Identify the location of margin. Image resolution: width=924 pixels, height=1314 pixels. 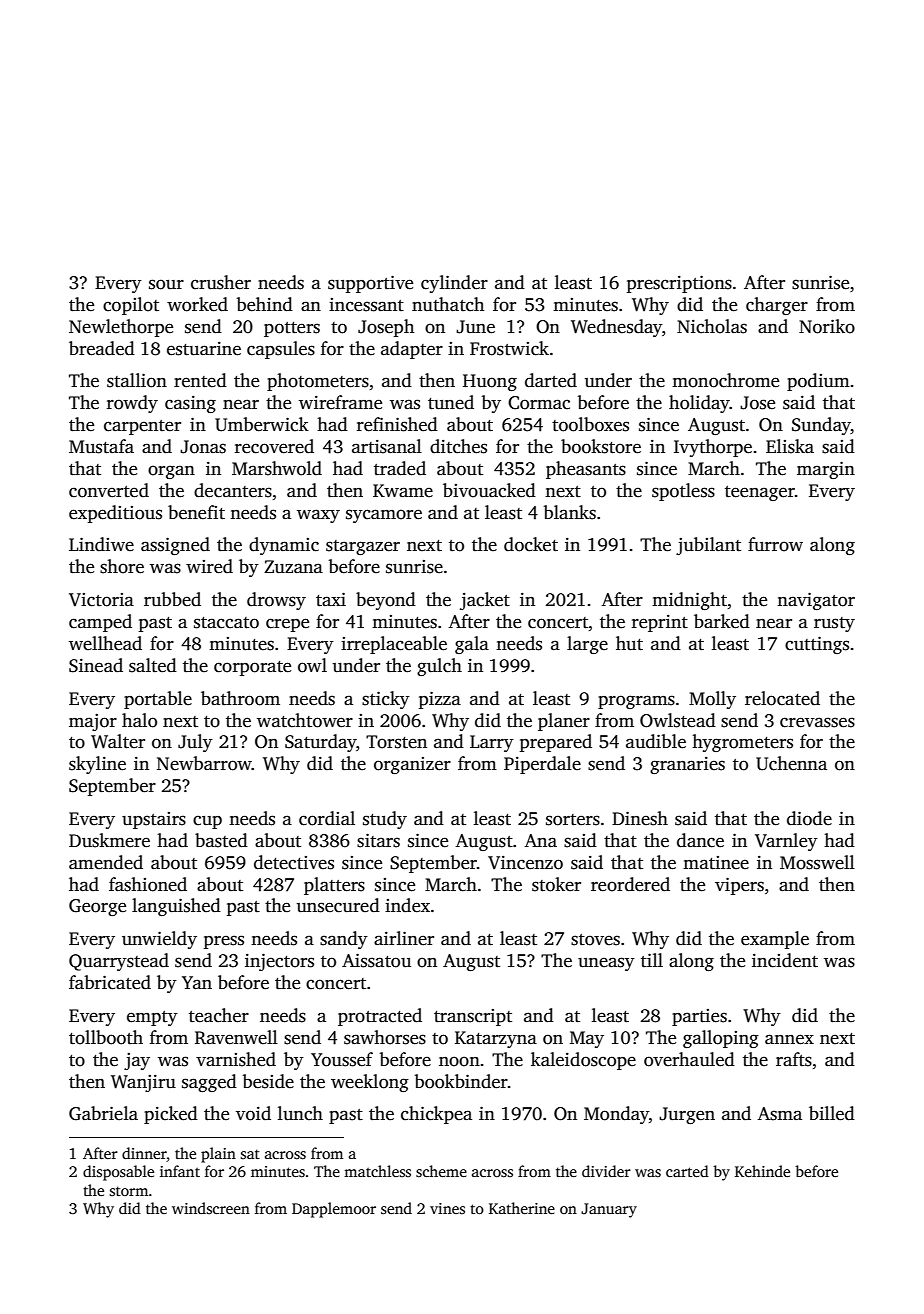
(826, 470).
